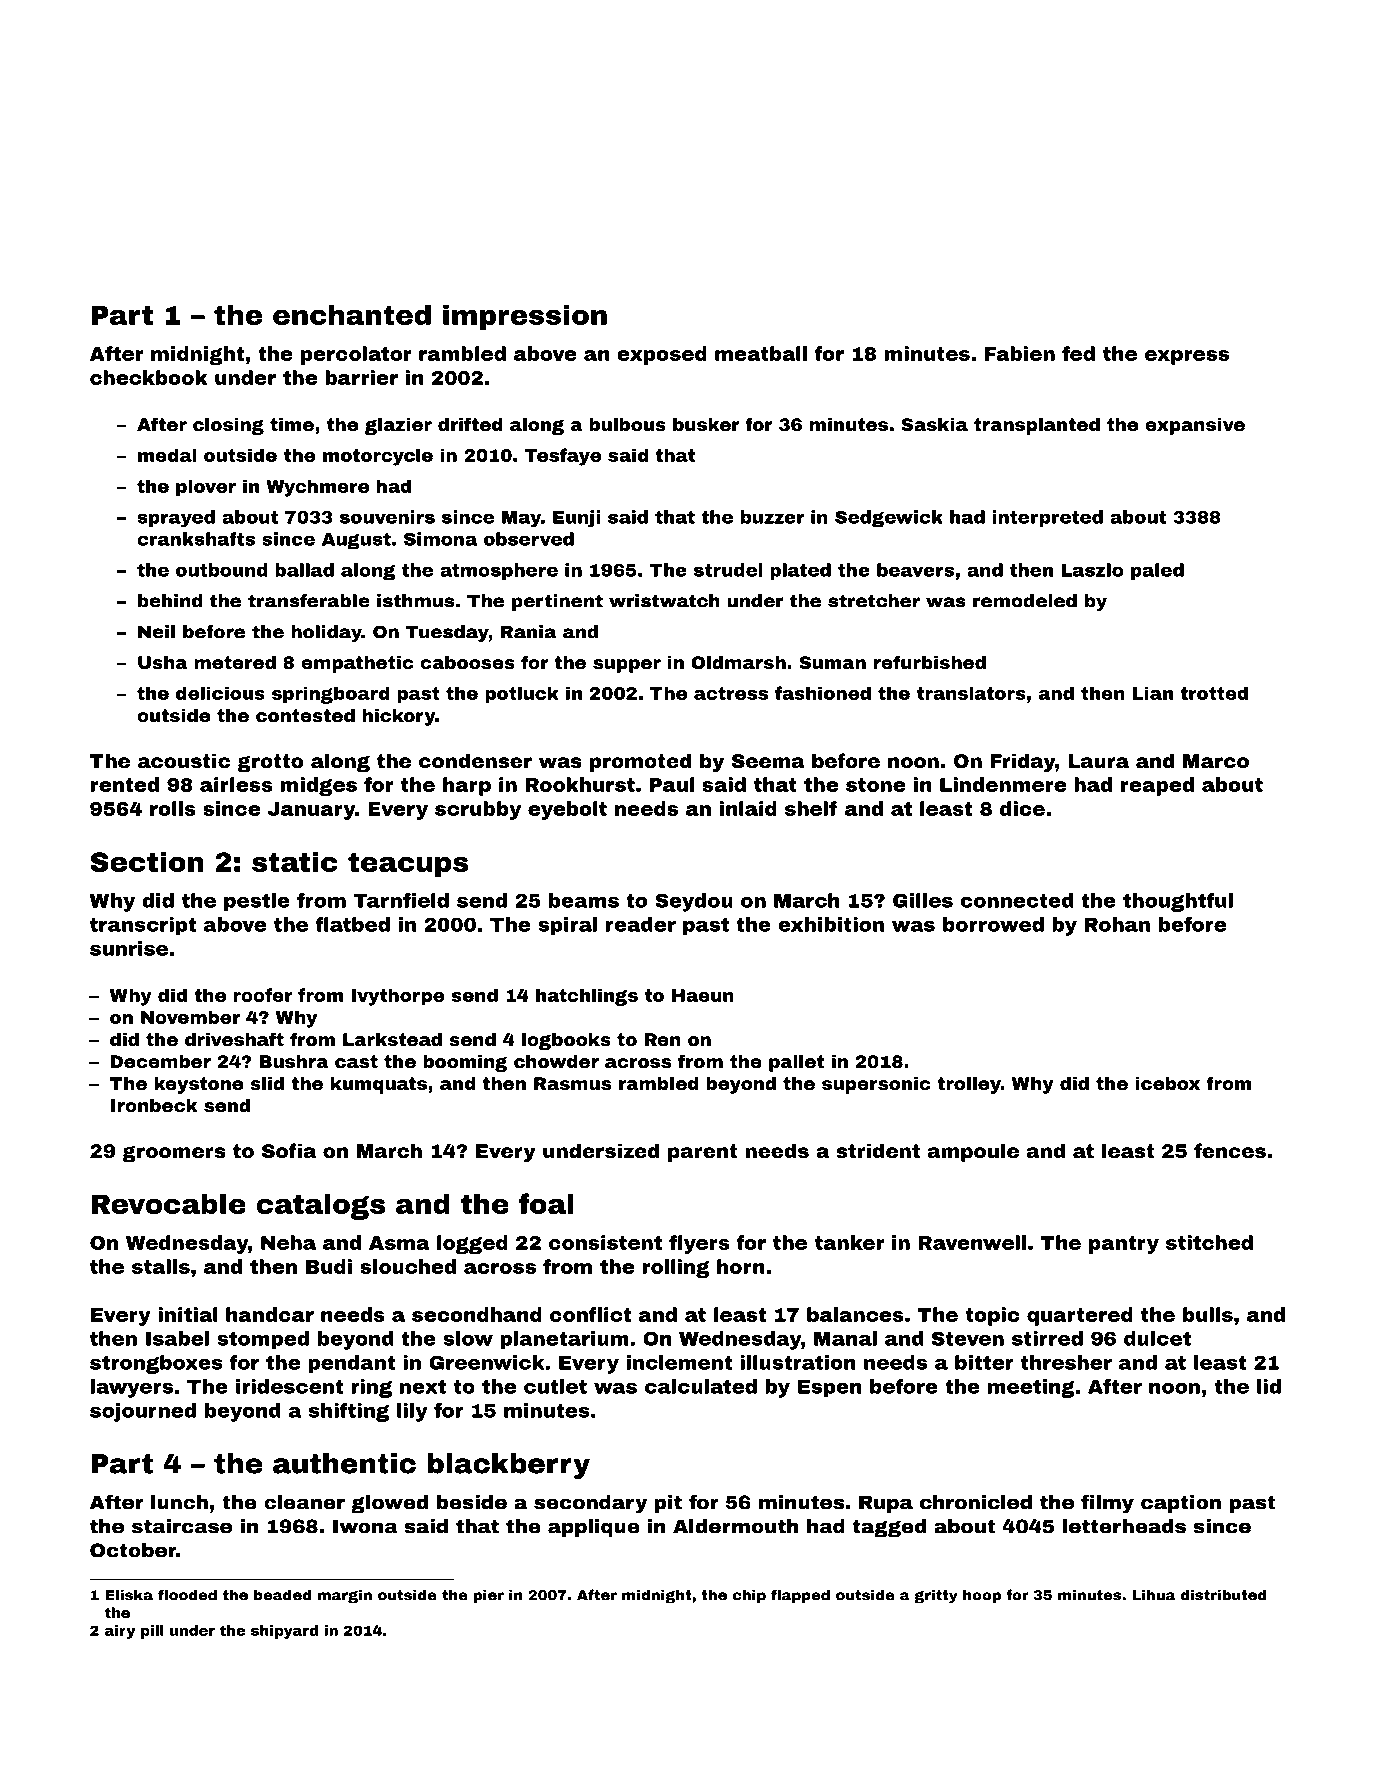 This image has width=1384, height=1792. What do you see at coordinates (1124, 1245) in the image?
I see `pantry` at bounding box center [1124, 1245].
